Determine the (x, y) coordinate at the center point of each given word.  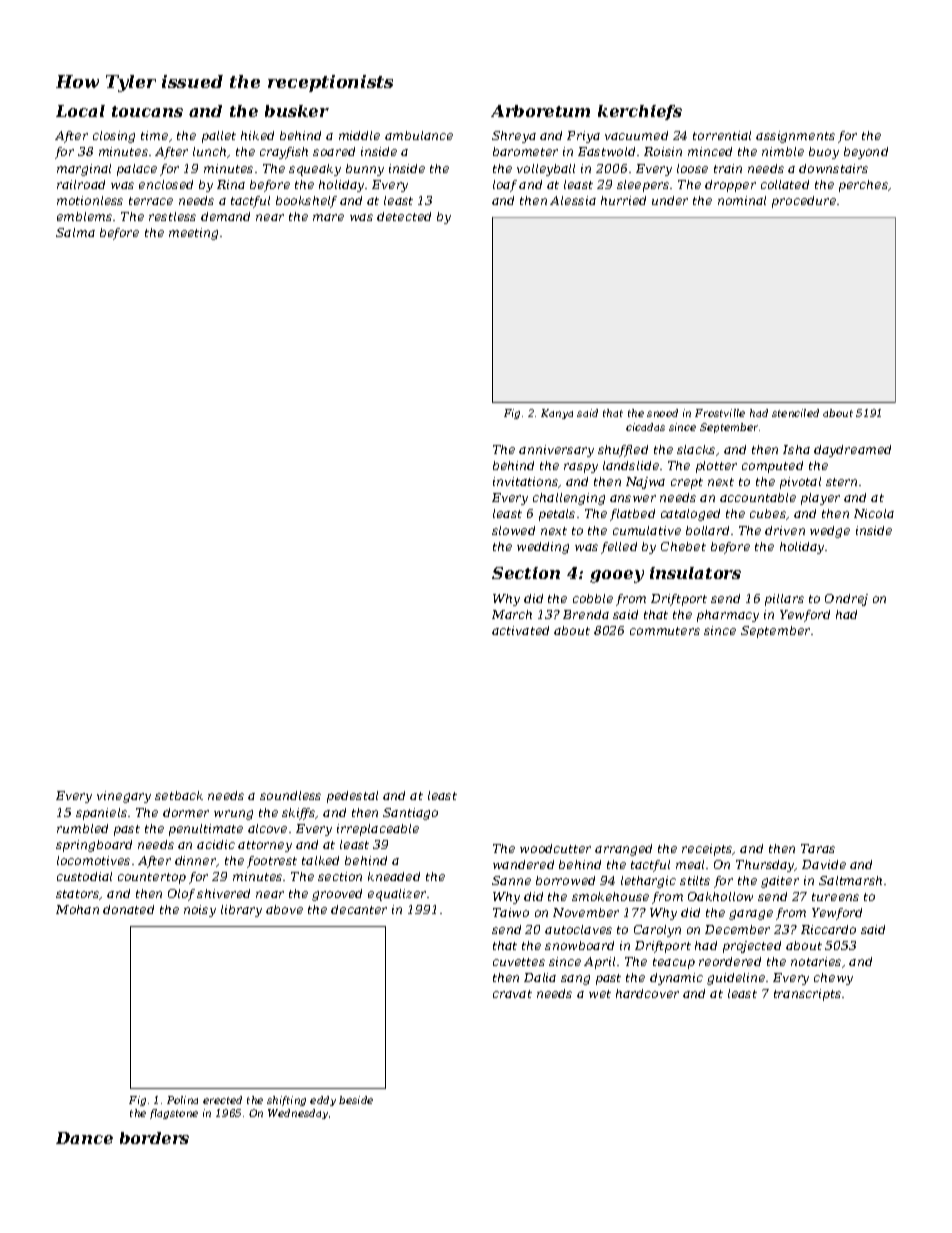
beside (356, 1100)
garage (751, 915)
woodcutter (555, 848)
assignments (795, 137)
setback (179, 795)
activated (520, 630)
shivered (223, 893)
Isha (796, 449)
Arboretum (540, 111)
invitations (525, 481)
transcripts (807, 995)
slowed (513, 530)
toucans (147, 111)
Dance (84, 1138)
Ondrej (846, 600)
